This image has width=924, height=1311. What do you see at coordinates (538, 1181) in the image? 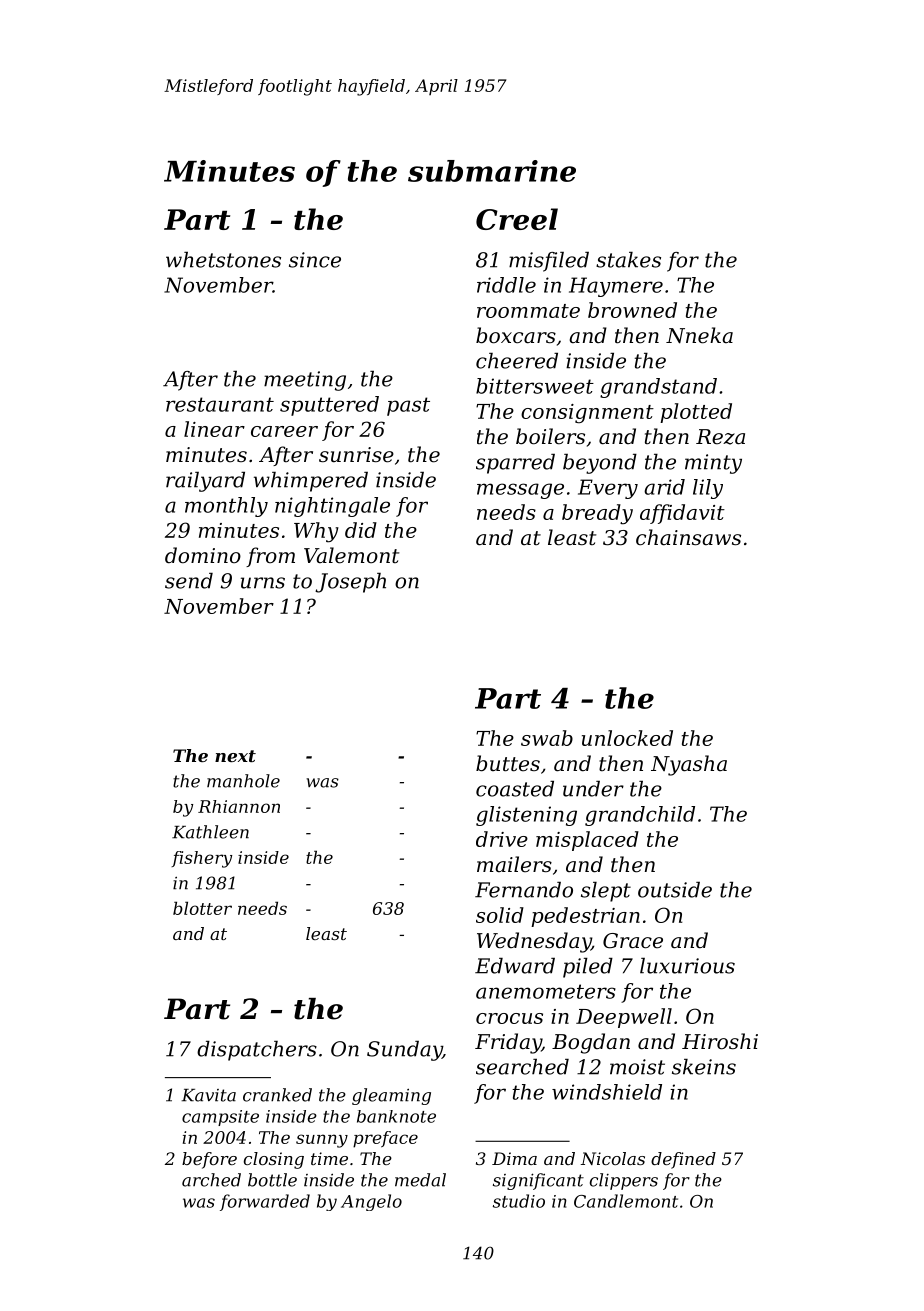
I see `significant` at bounding box center [538, 1181].
